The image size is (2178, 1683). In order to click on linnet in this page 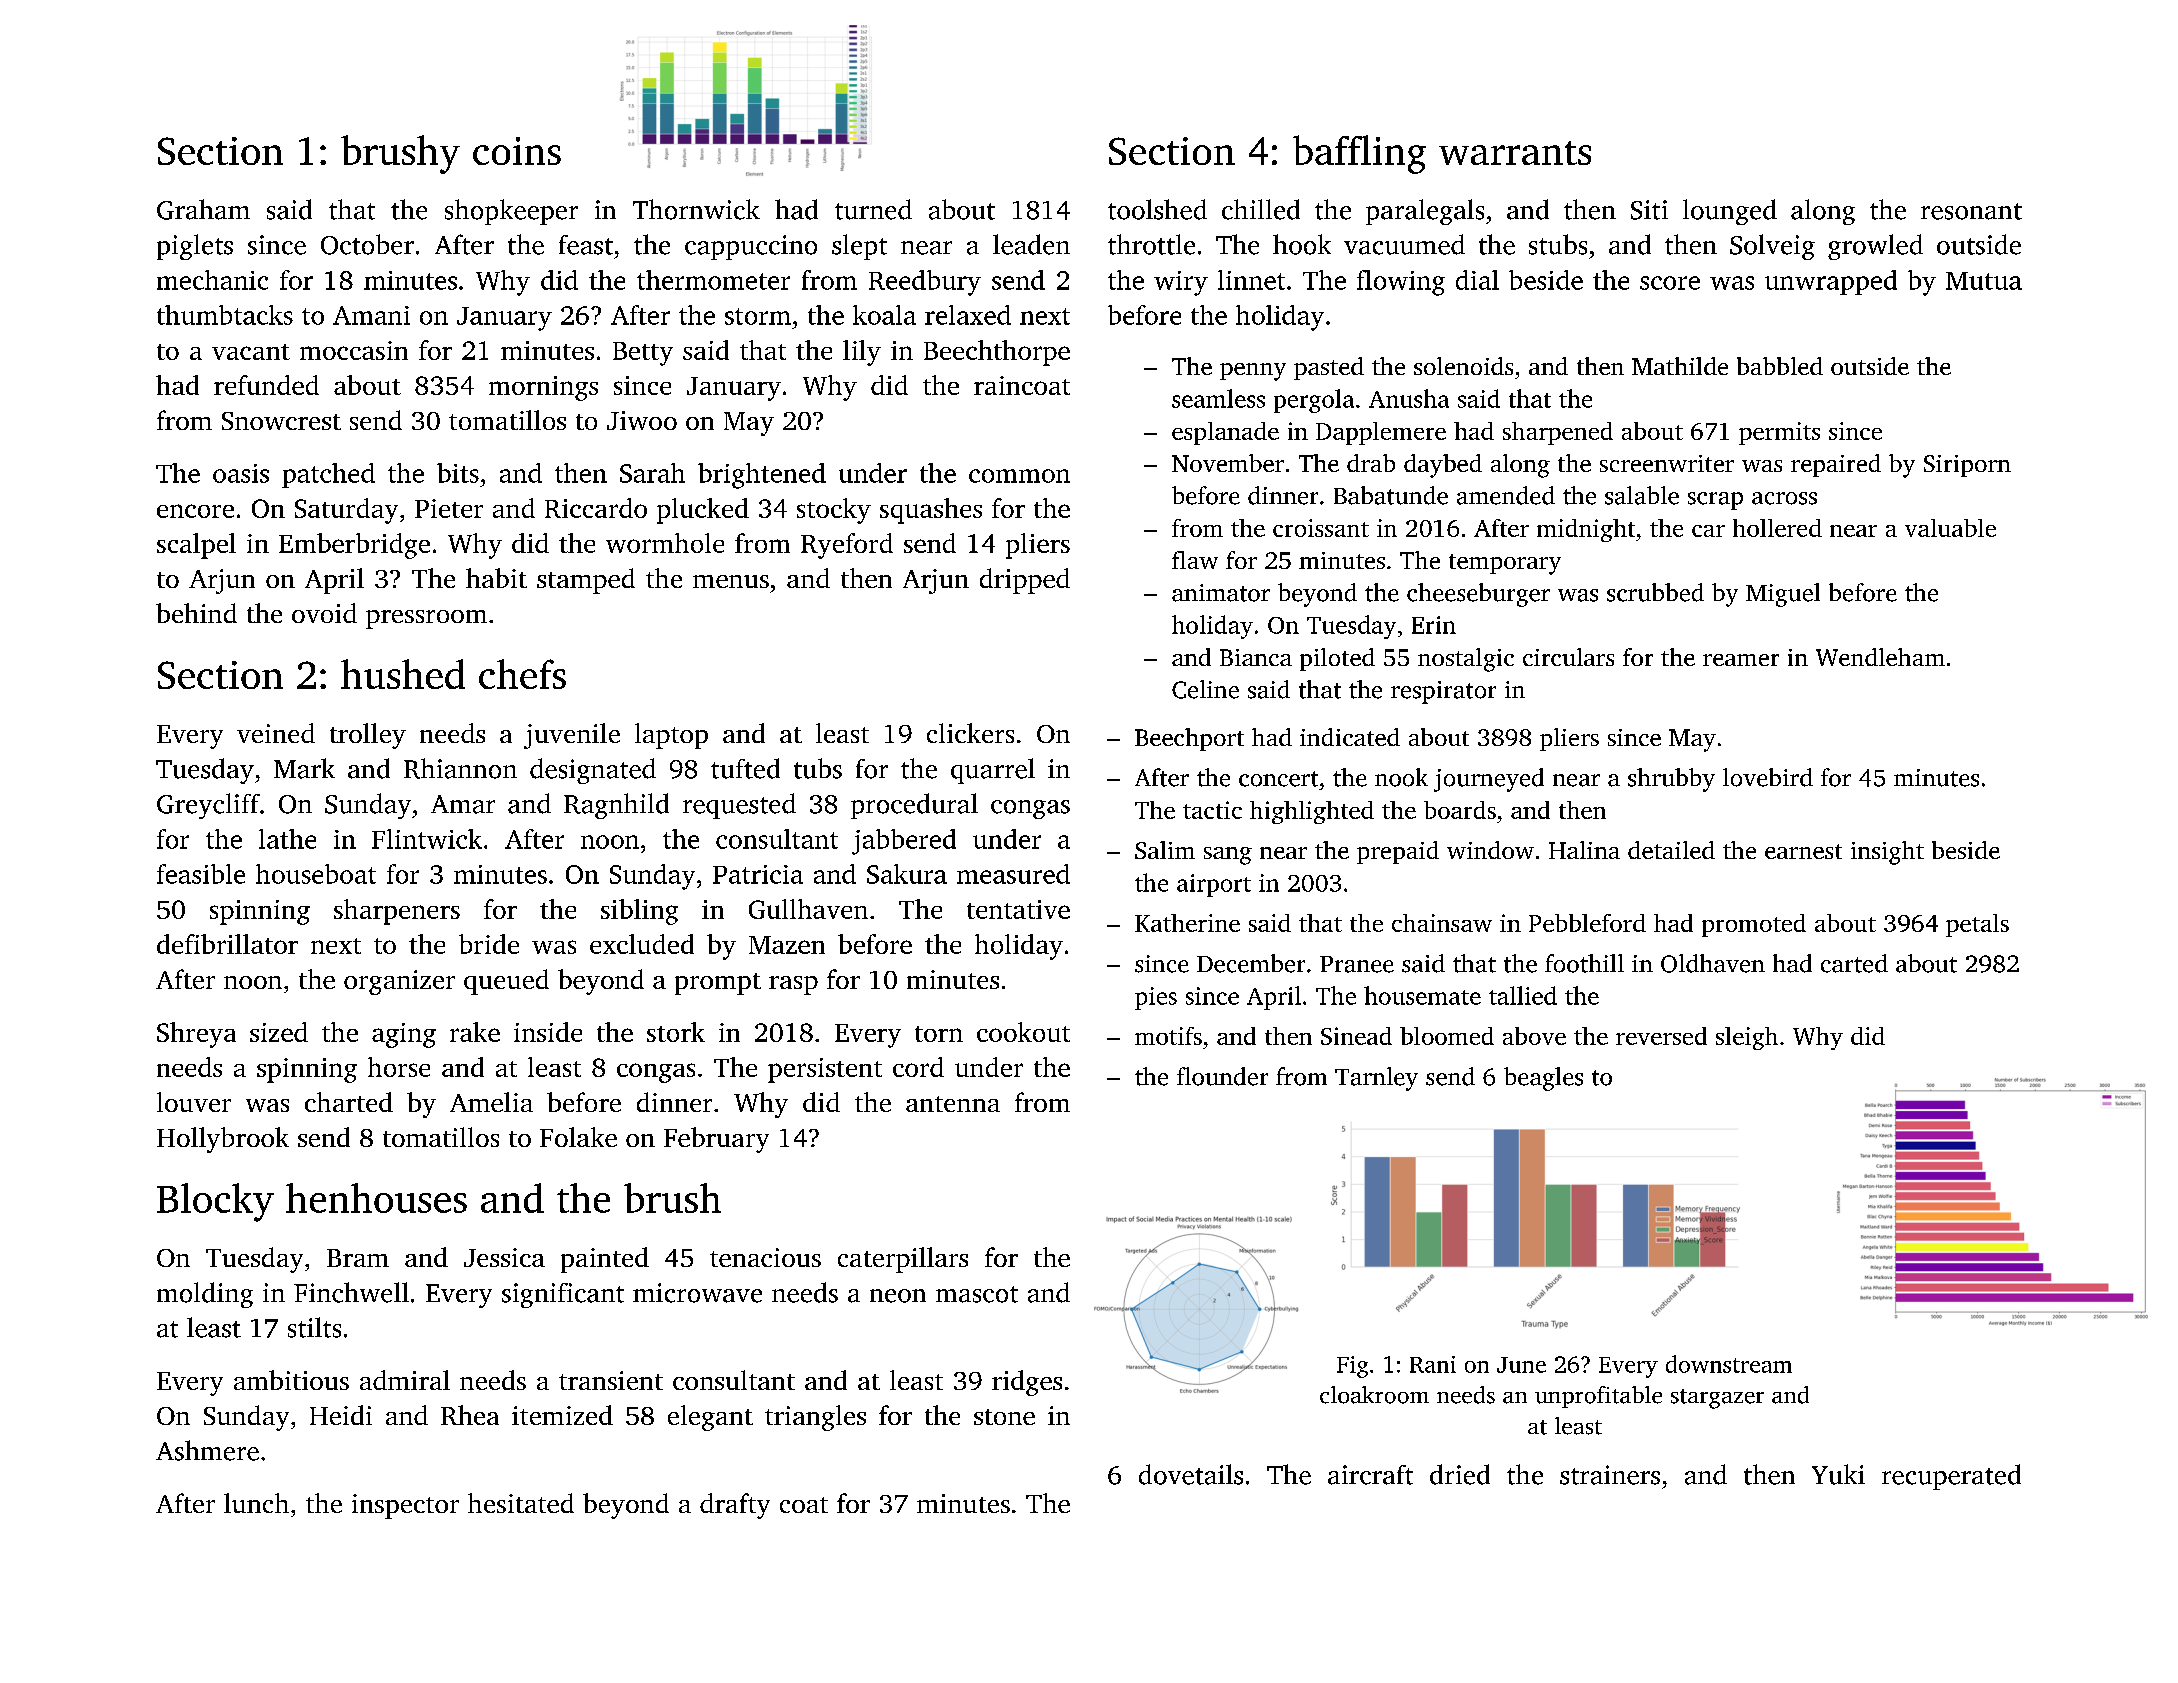, I will do `click(1251, 280)`.
